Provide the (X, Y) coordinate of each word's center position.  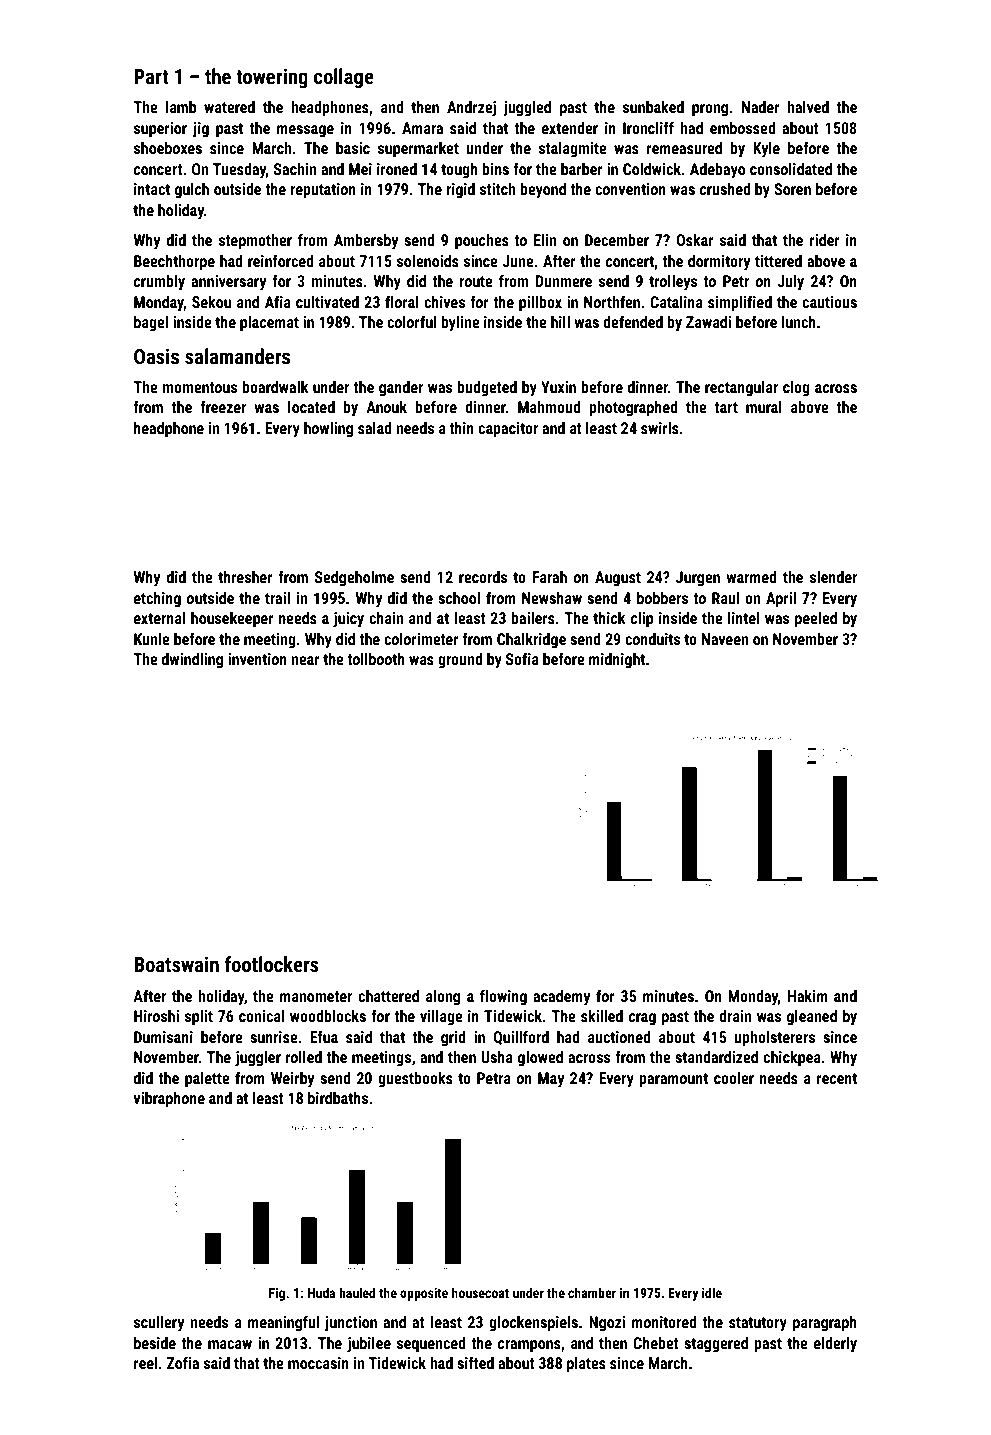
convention (630, 189)
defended (633, 321)
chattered (388, 996)
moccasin (318, 1363)
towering (272, 78)
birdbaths (338, 1098)
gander (401, 389)
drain (735, 1016)
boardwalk (275, 387)
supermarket (418, 150)
